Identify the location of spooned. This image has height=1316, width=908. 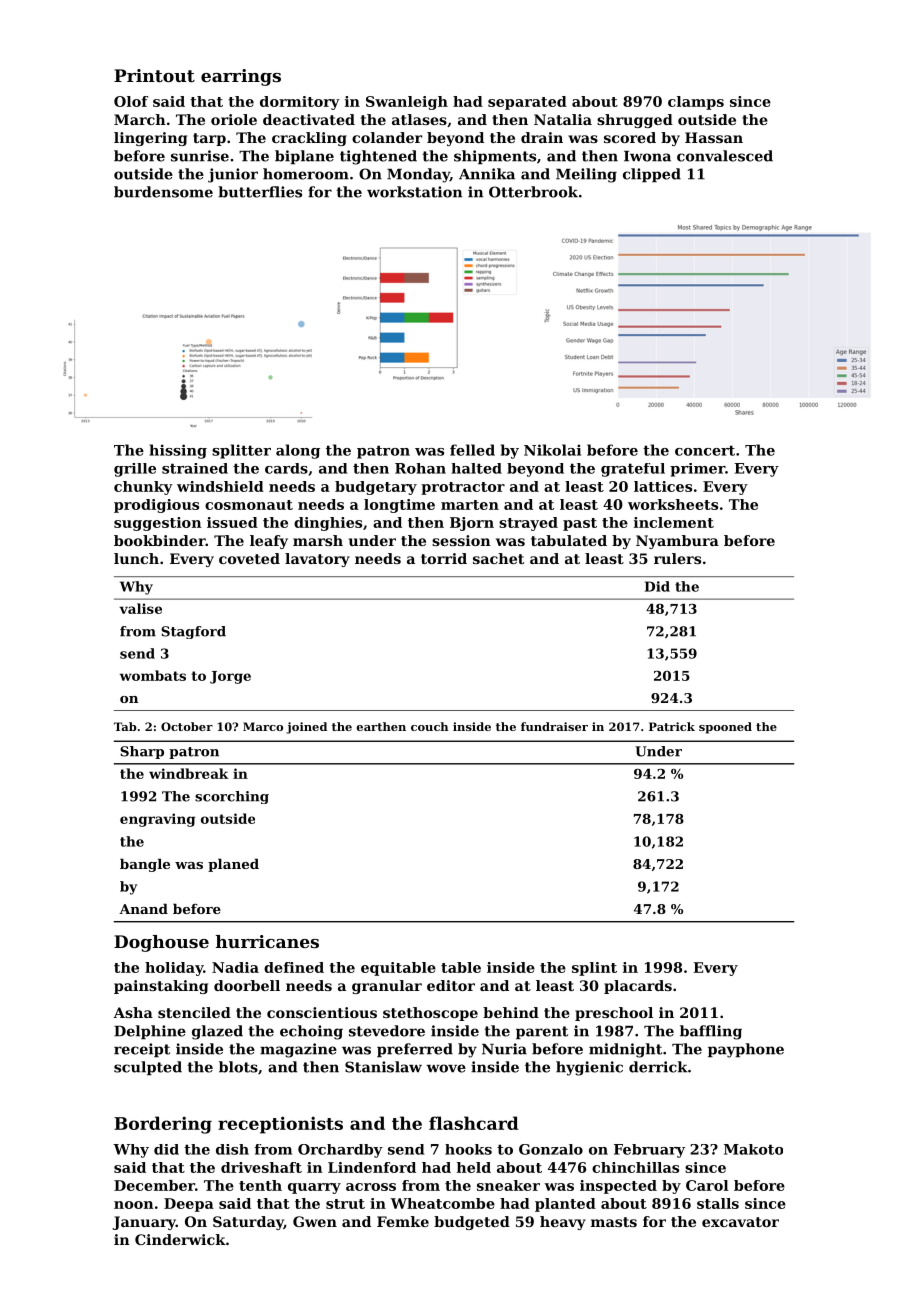
(725, 728).
